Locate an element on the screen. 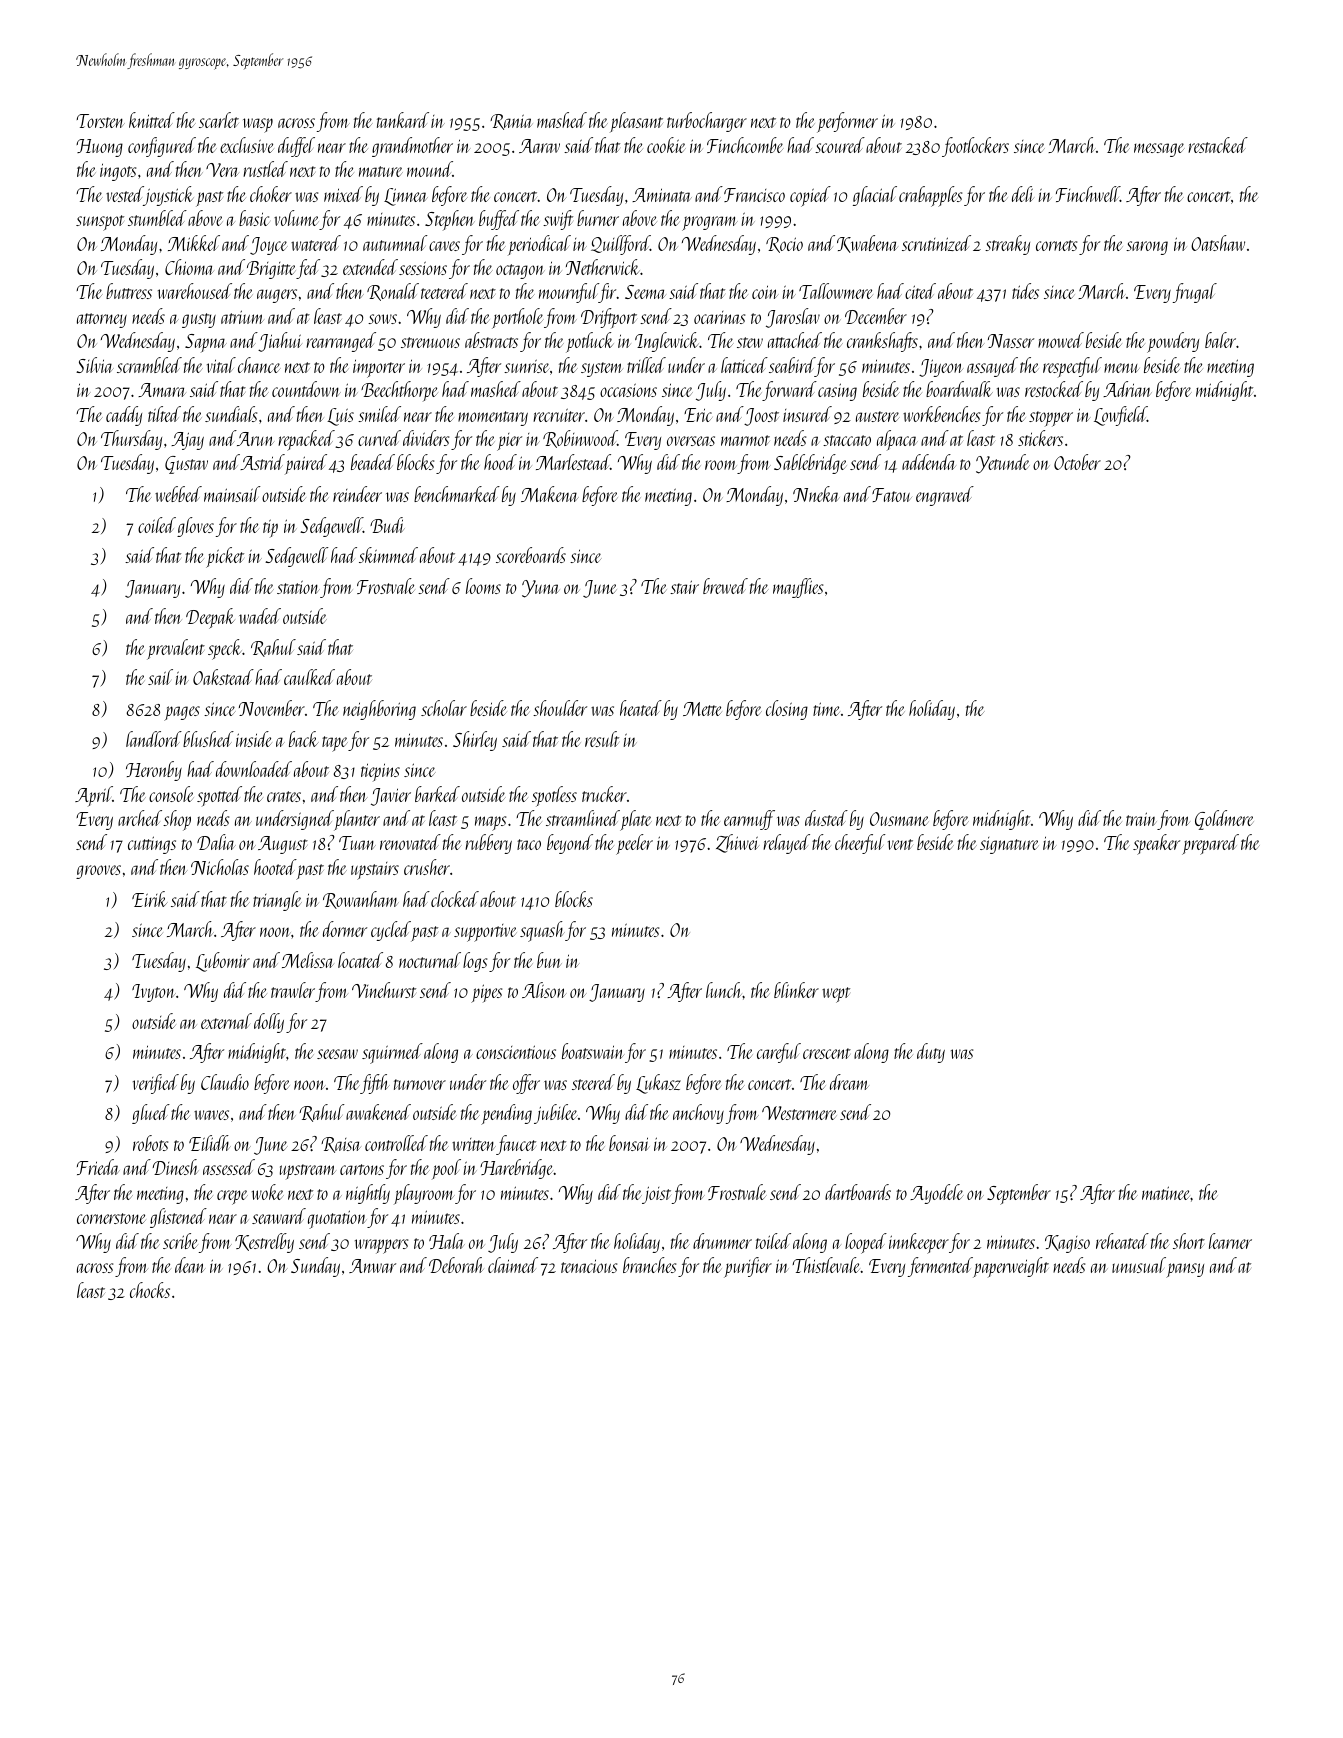 The width and height of the screenshot is (1343, 1738). chocks is located at coordinates (150, 1290).
